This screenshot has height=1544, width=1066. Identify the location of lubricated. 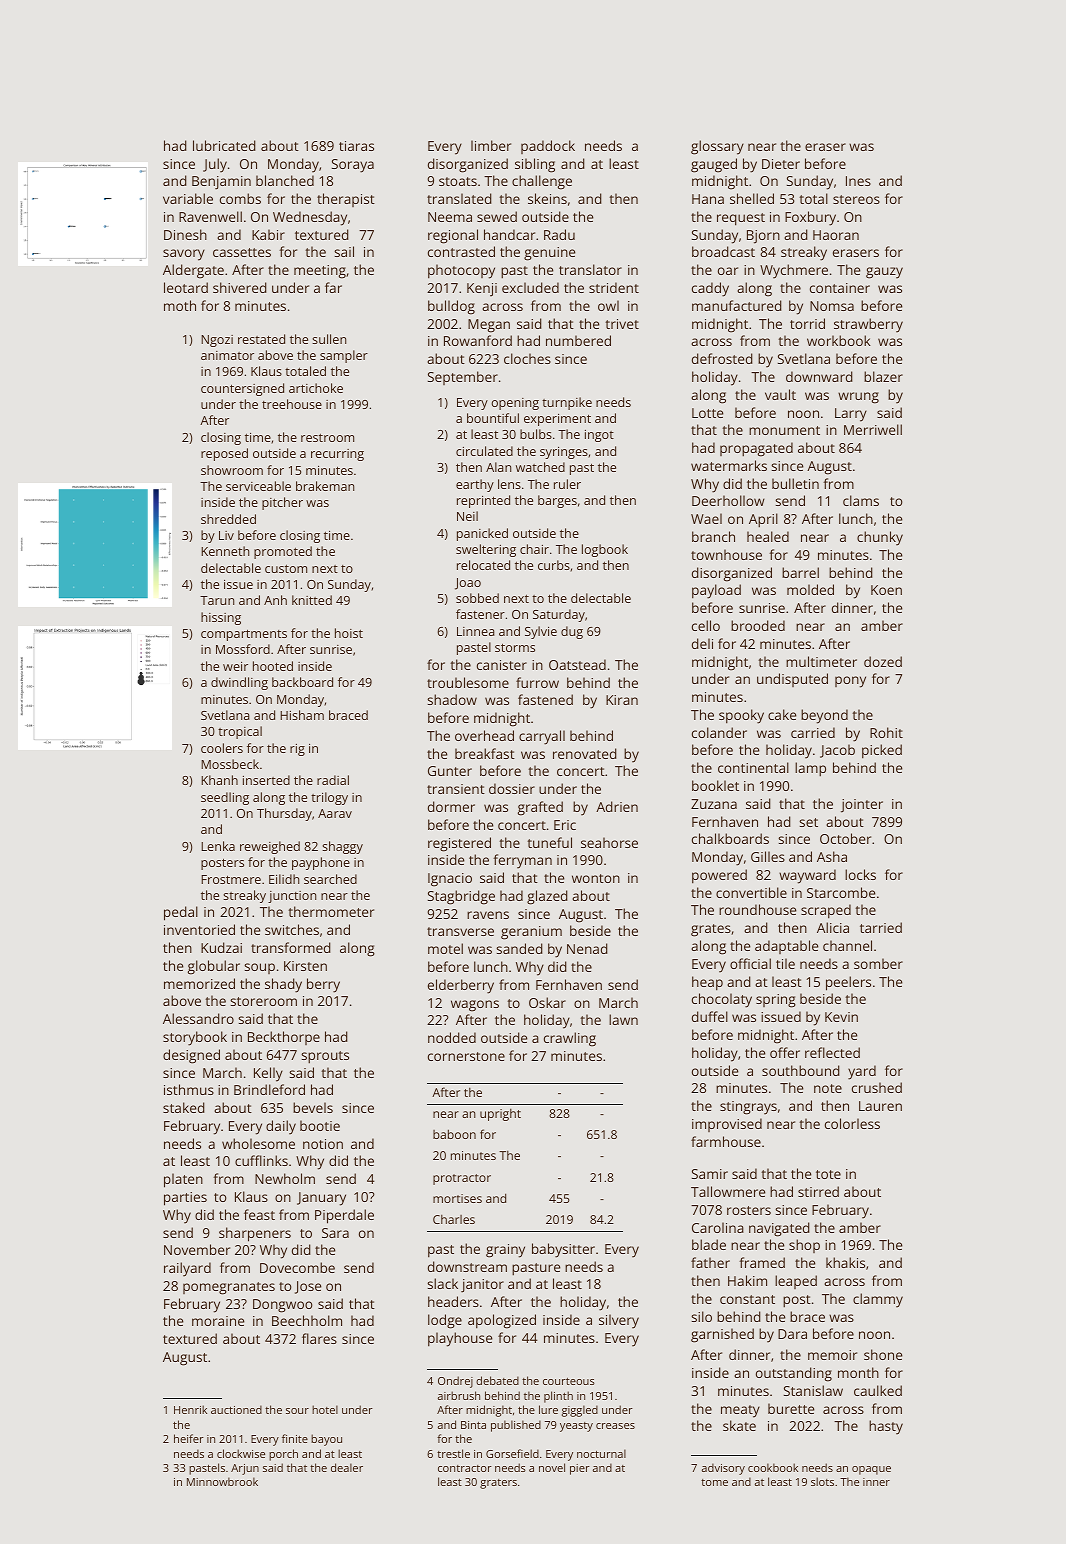
(224, 145).
